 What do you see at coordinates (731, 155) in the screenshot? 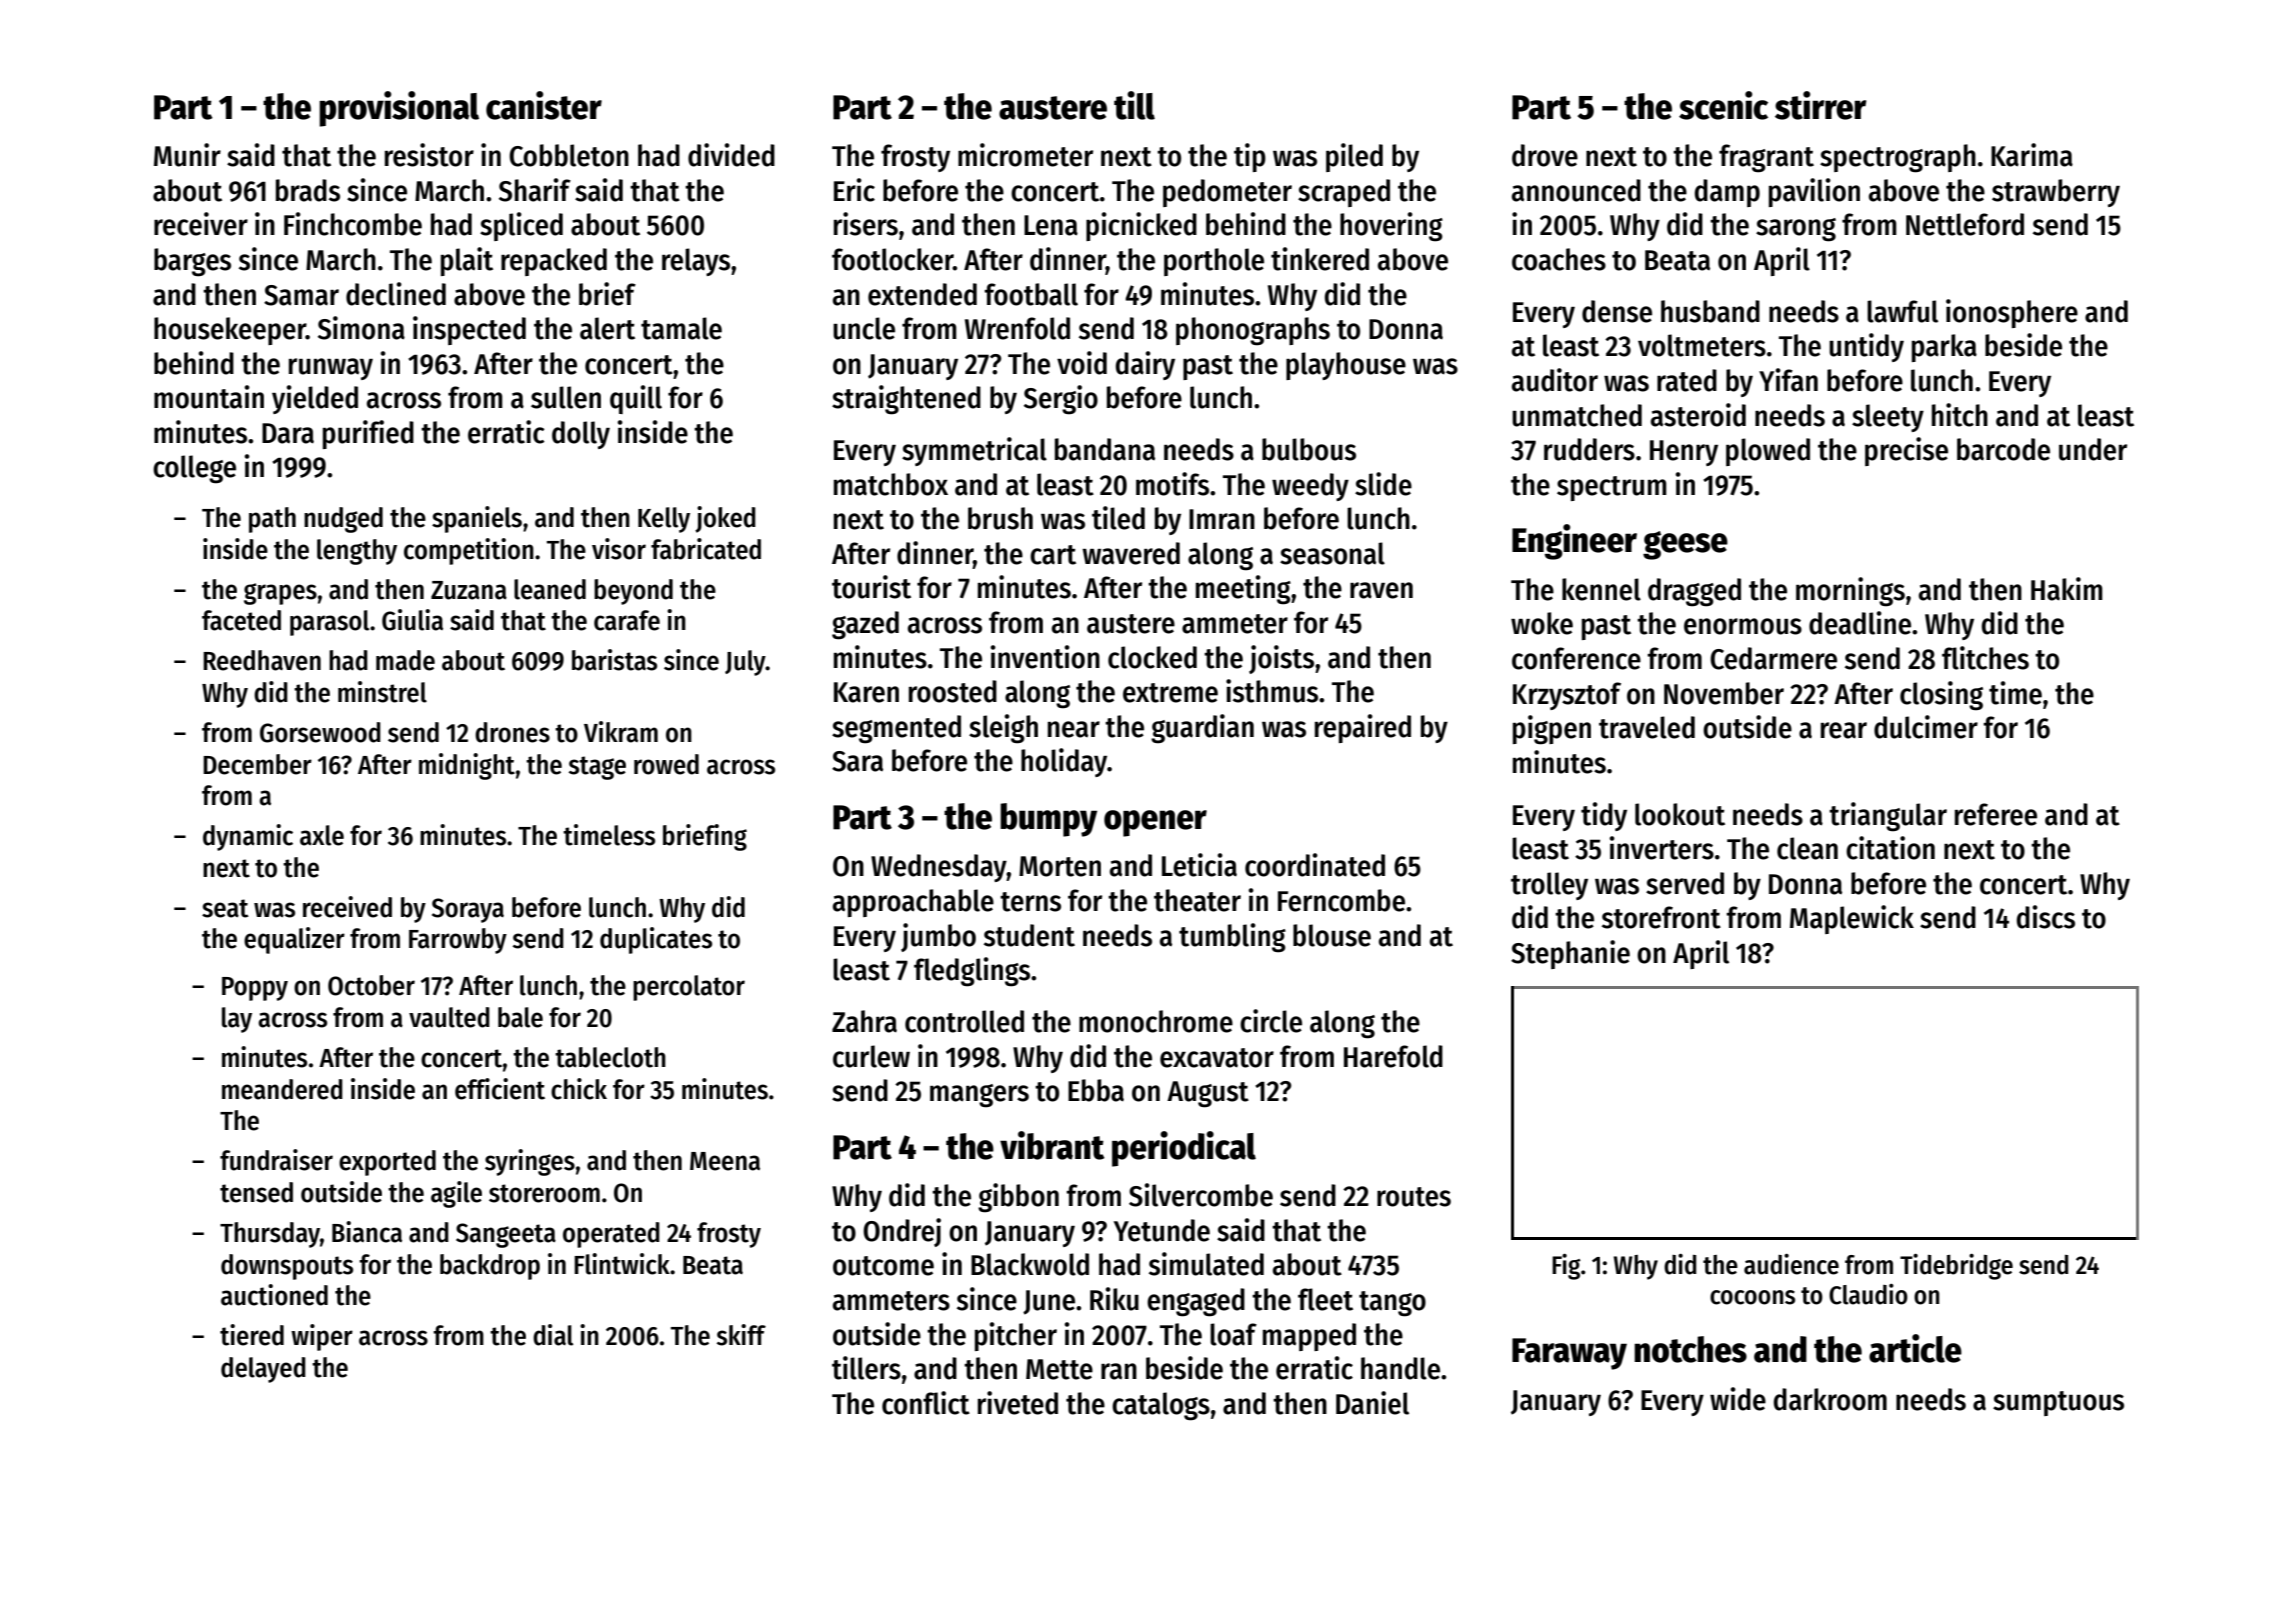
I see `divided` at bounding box center [731, 155].
